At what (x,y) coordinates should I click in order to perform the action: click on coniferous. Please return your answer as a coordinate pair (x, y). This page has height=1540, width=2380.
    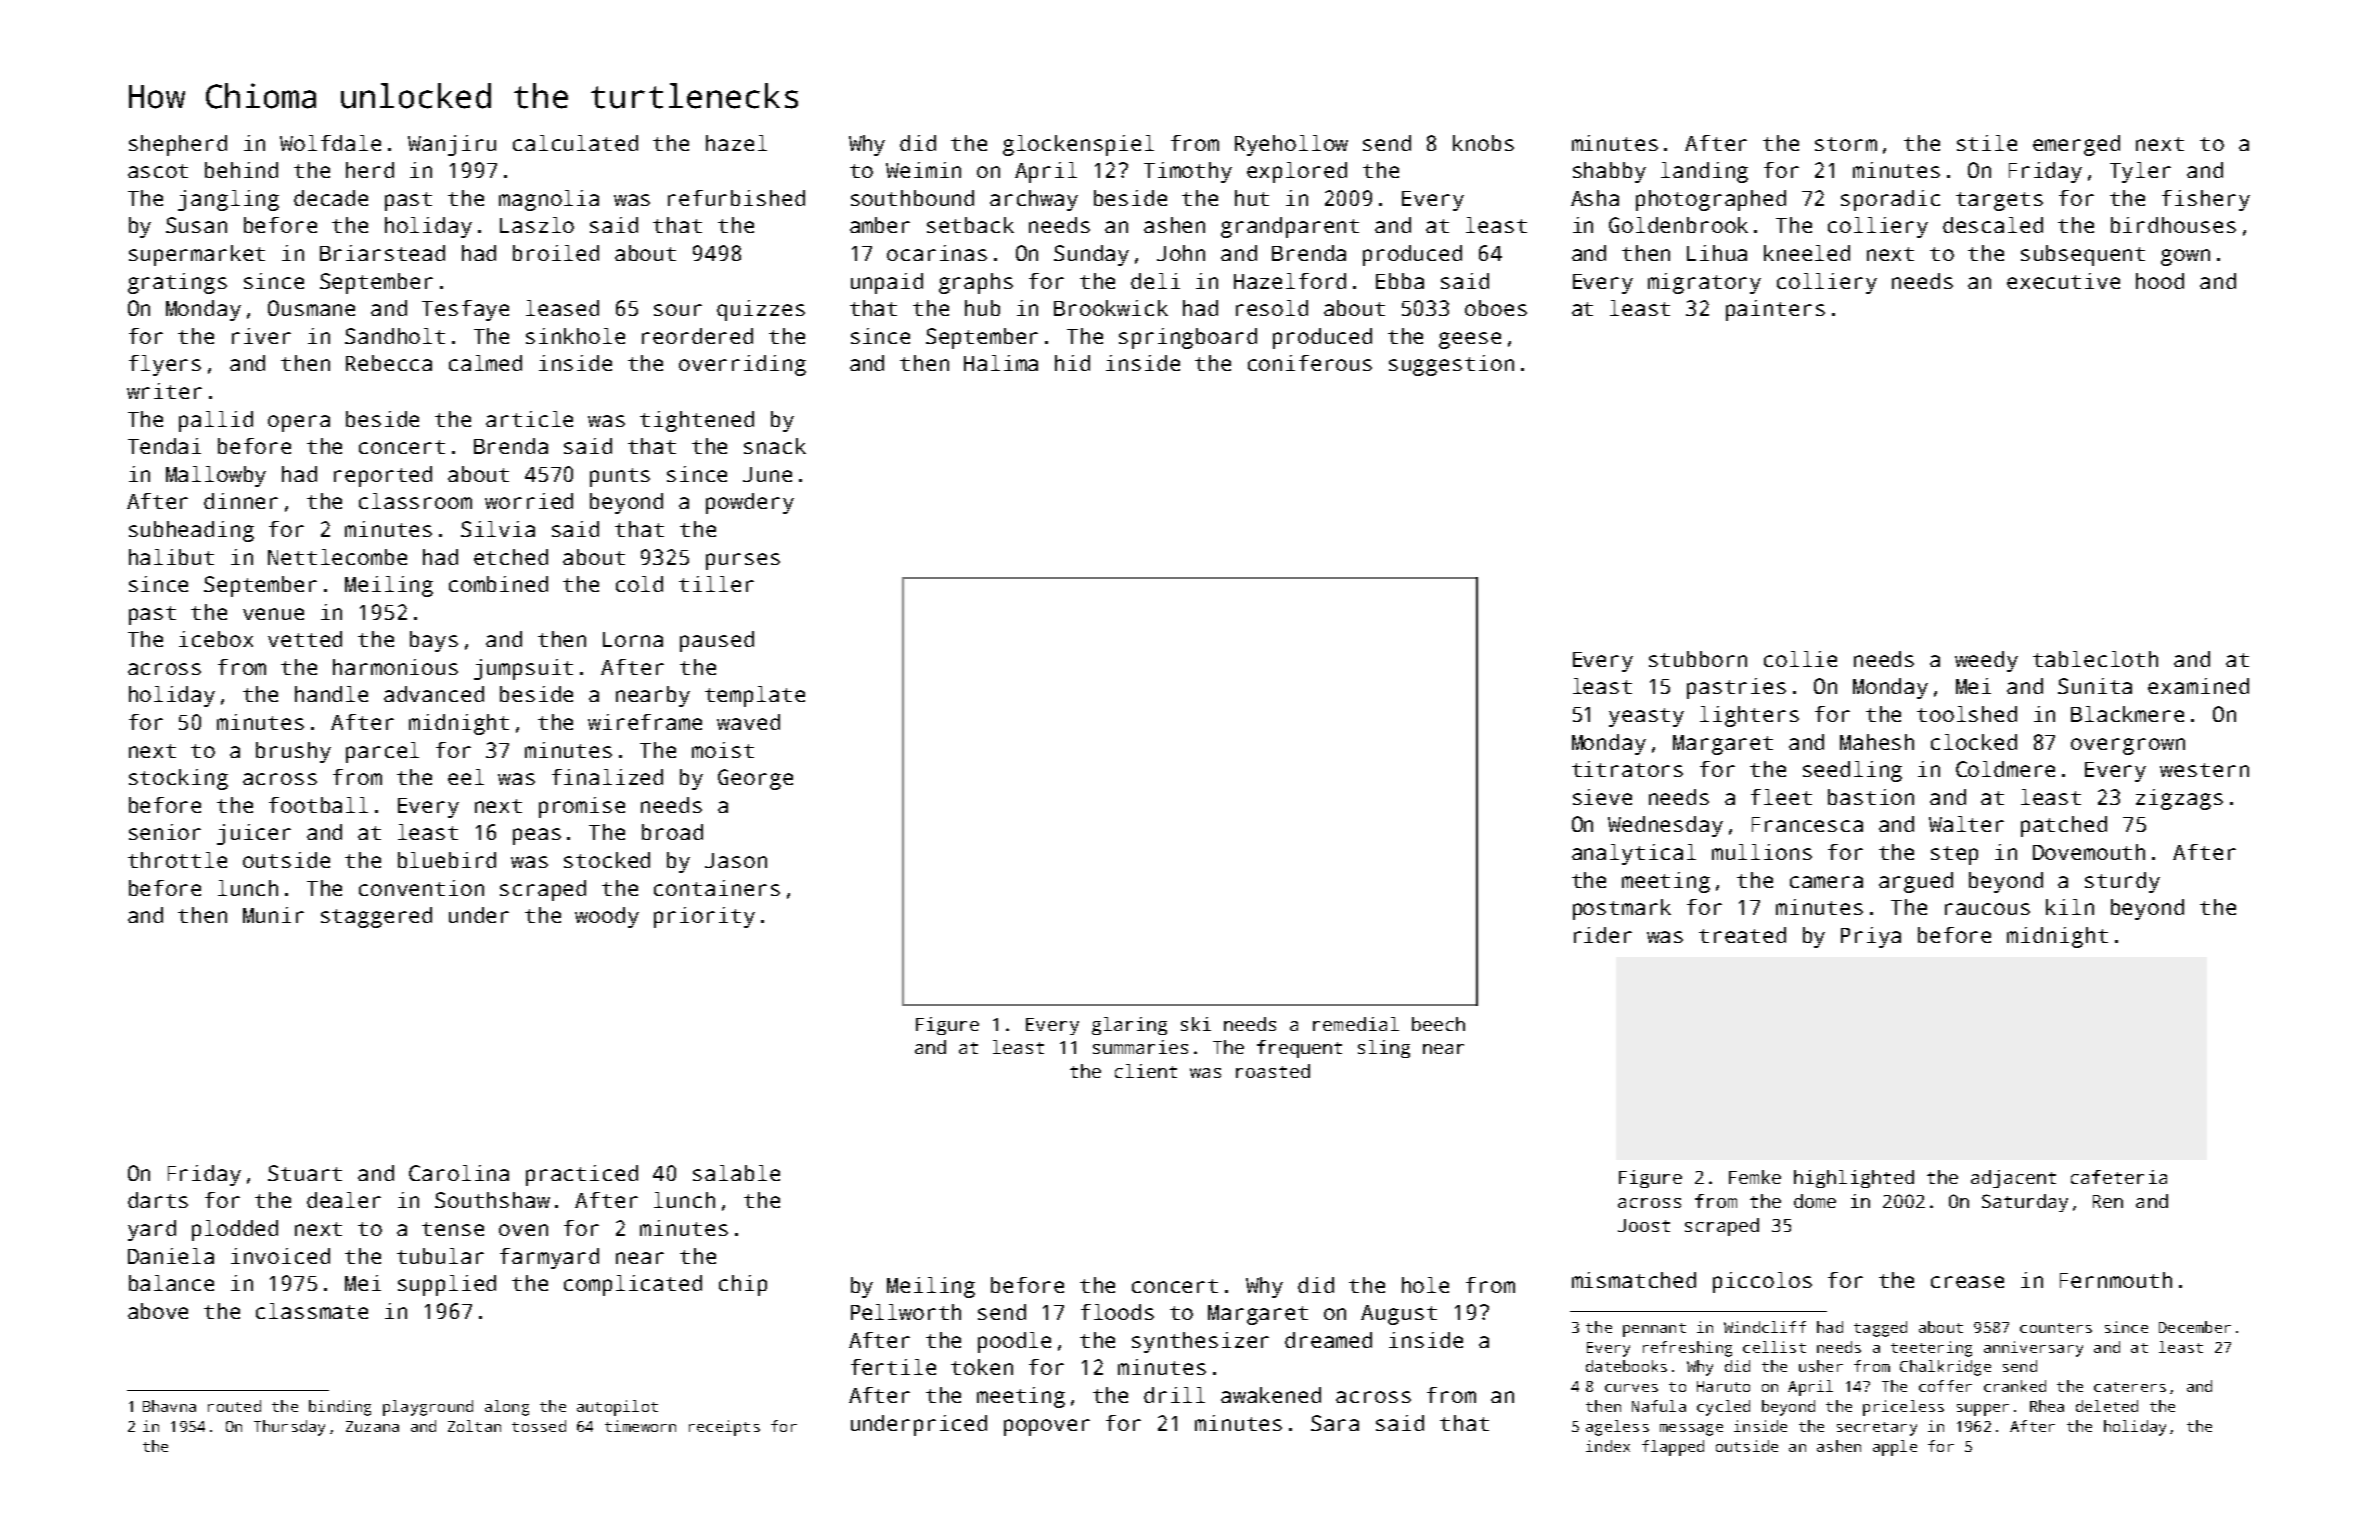
    Looking at the image, I should click on (1310, 363).
